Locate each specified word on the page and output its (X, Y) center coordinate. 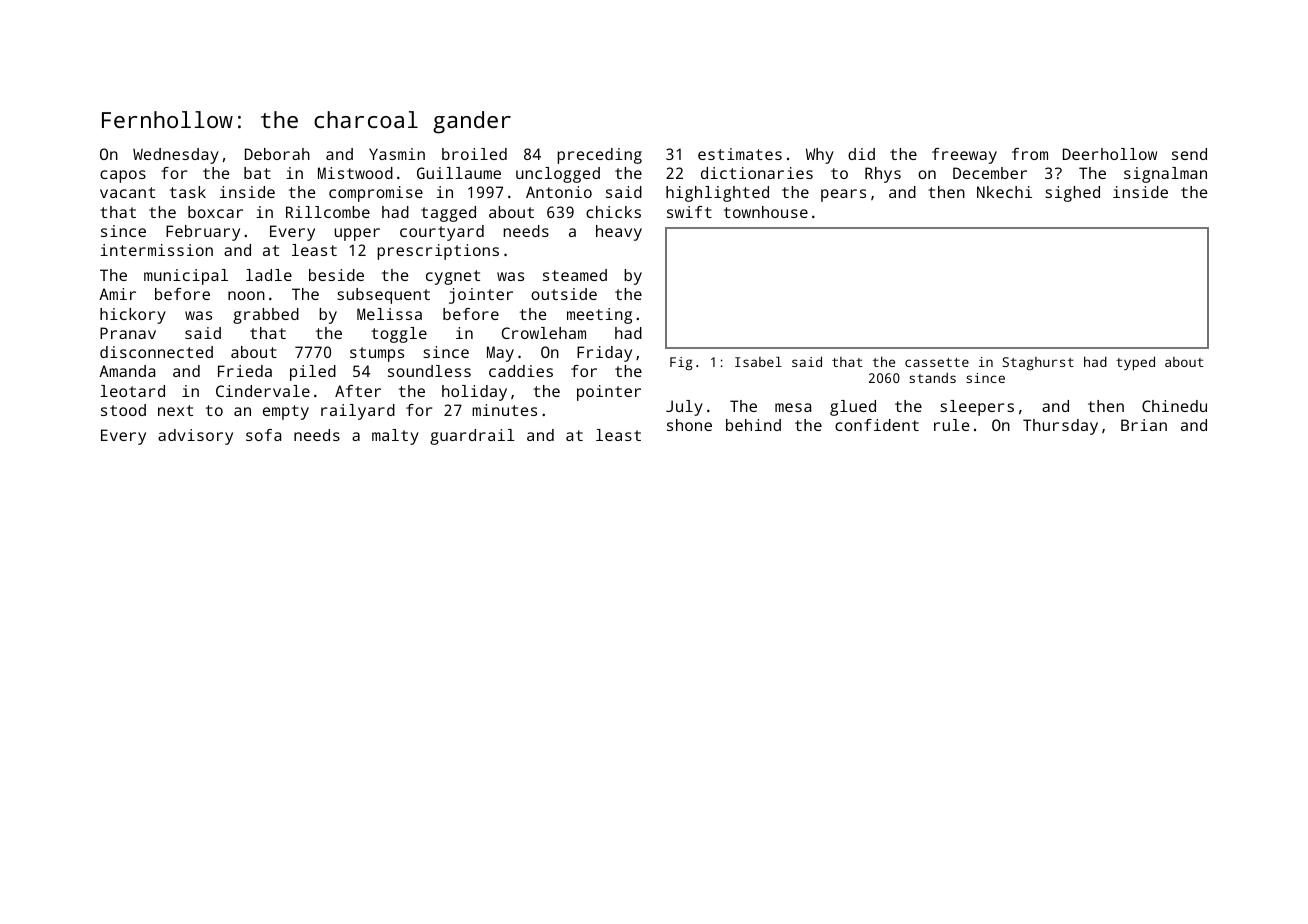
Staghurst (1038, 363)
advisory (195, 437)
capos (123, 176)
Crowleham (544, 333)
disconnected (156, 352)
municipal (186, 277)
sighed (1072, 194)
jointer (481, 296)
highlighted (717, 194)
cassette (937, 362)
